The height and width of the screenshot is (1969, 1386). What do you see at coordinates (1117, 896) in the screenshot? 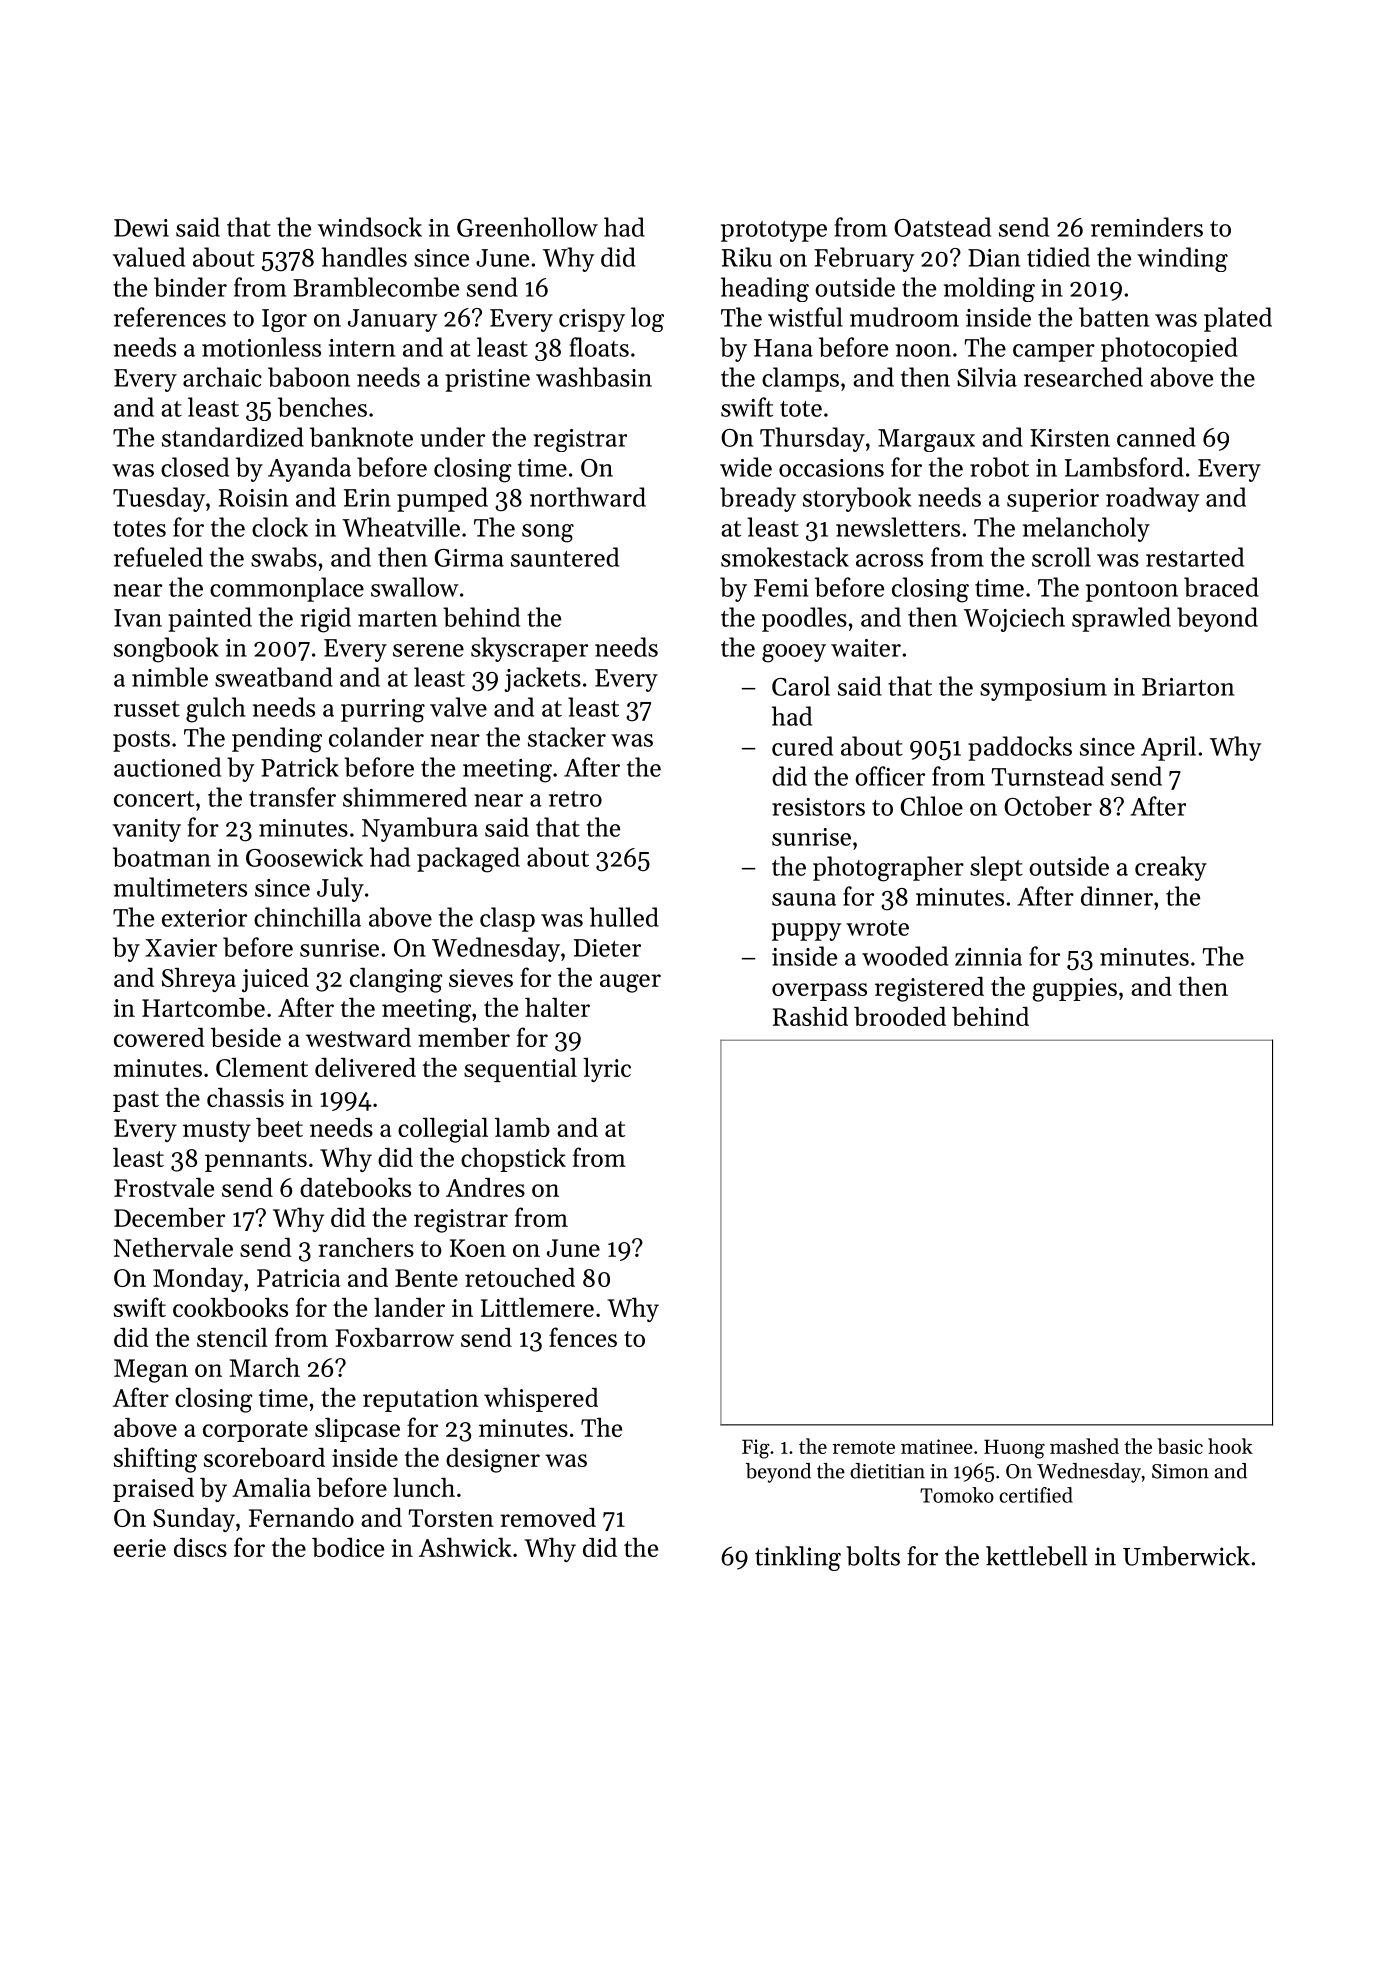
I see `dinner` at bounding box center [1117, 896].
